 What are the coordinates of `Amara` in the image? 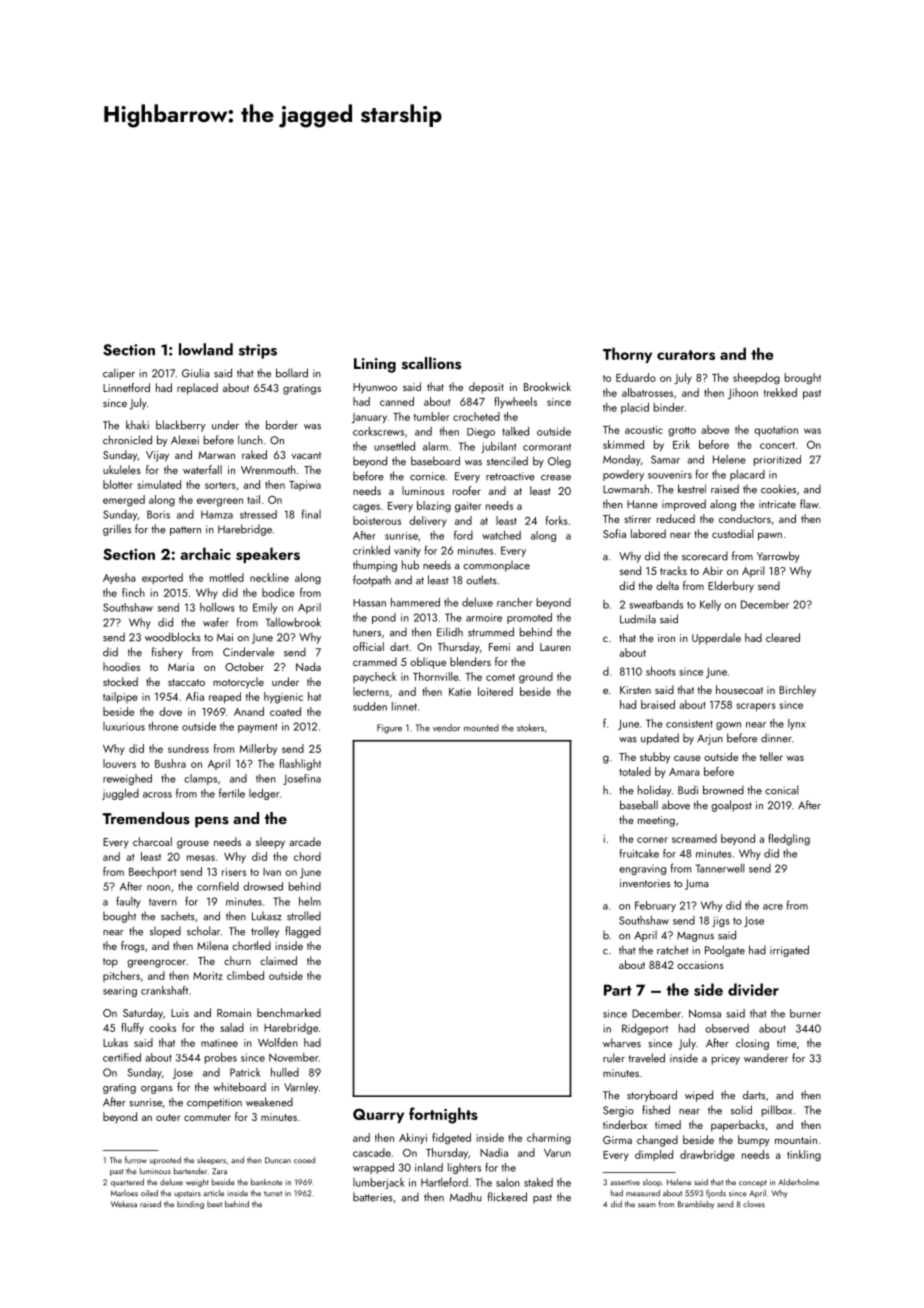 It's located at (684, 772).
